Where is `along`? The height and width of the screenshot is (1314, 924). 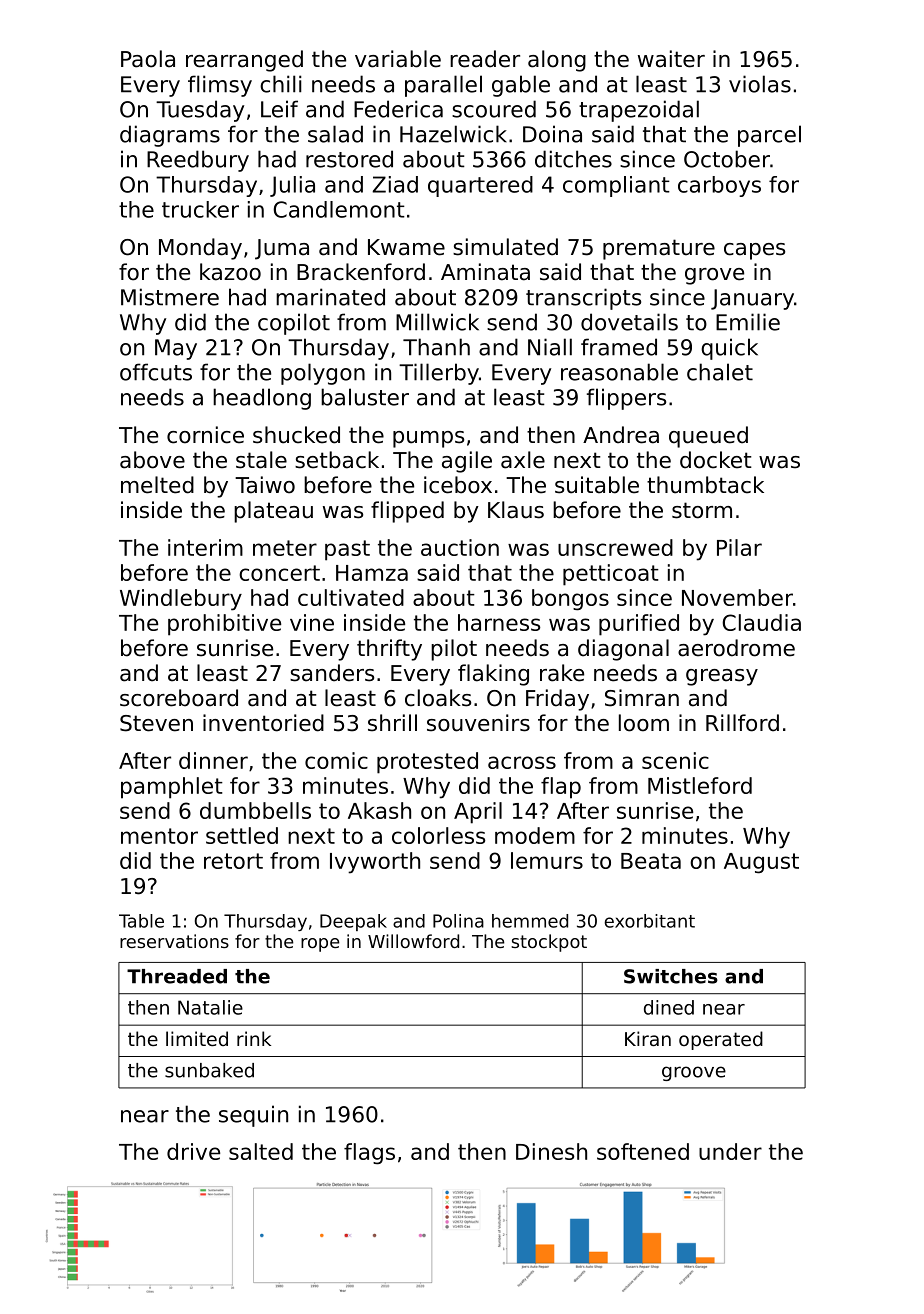 along is located at coordinates (557, 61).
